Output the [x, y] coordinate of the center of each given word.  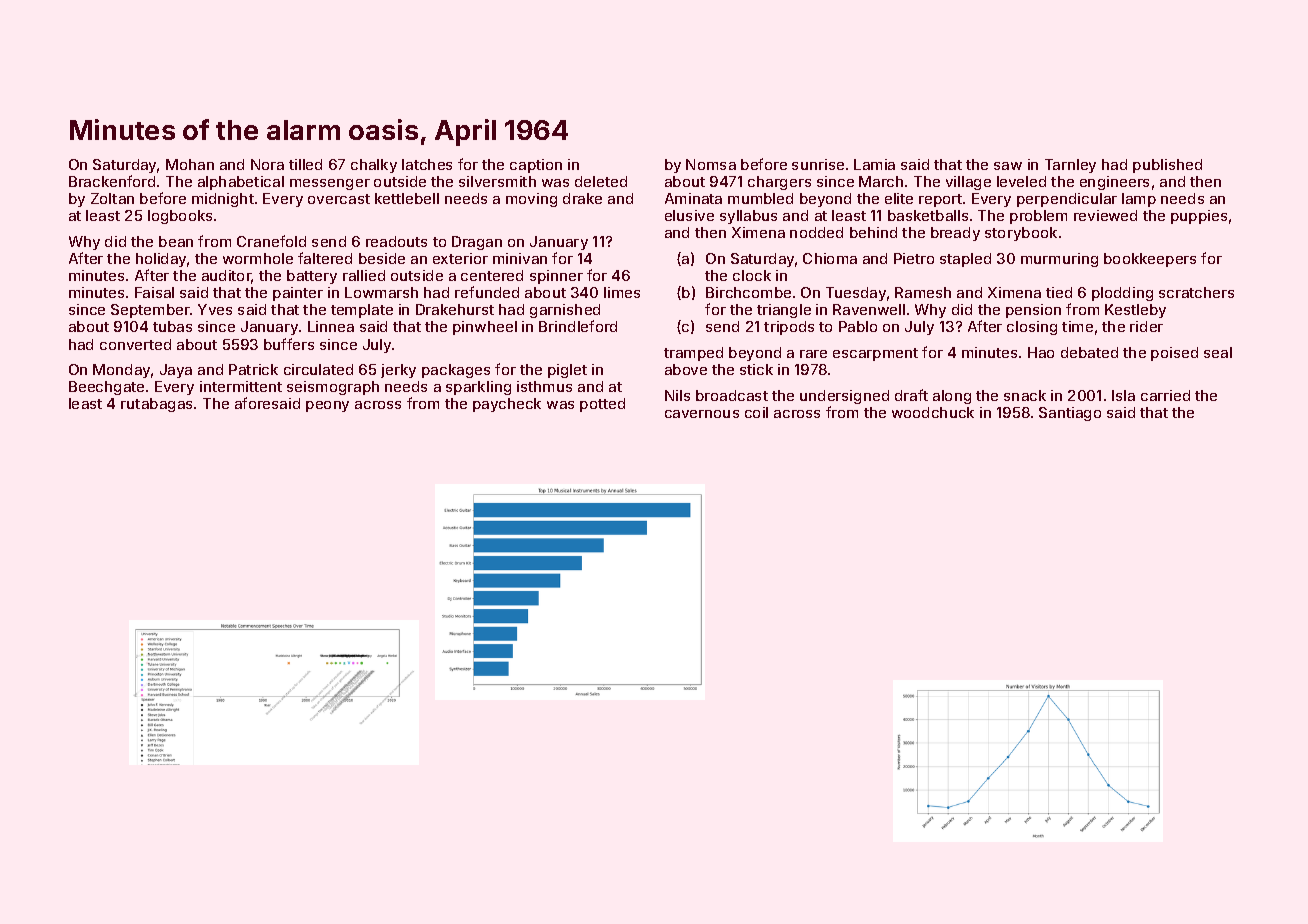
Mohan [190, 164]
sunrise [818, 164]
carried [1165, 395]
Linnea [331, 326]
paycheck [507, 405]
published [1167, 166]
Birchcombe [748, 292]
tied [1059, 292]
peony [327, 406]
